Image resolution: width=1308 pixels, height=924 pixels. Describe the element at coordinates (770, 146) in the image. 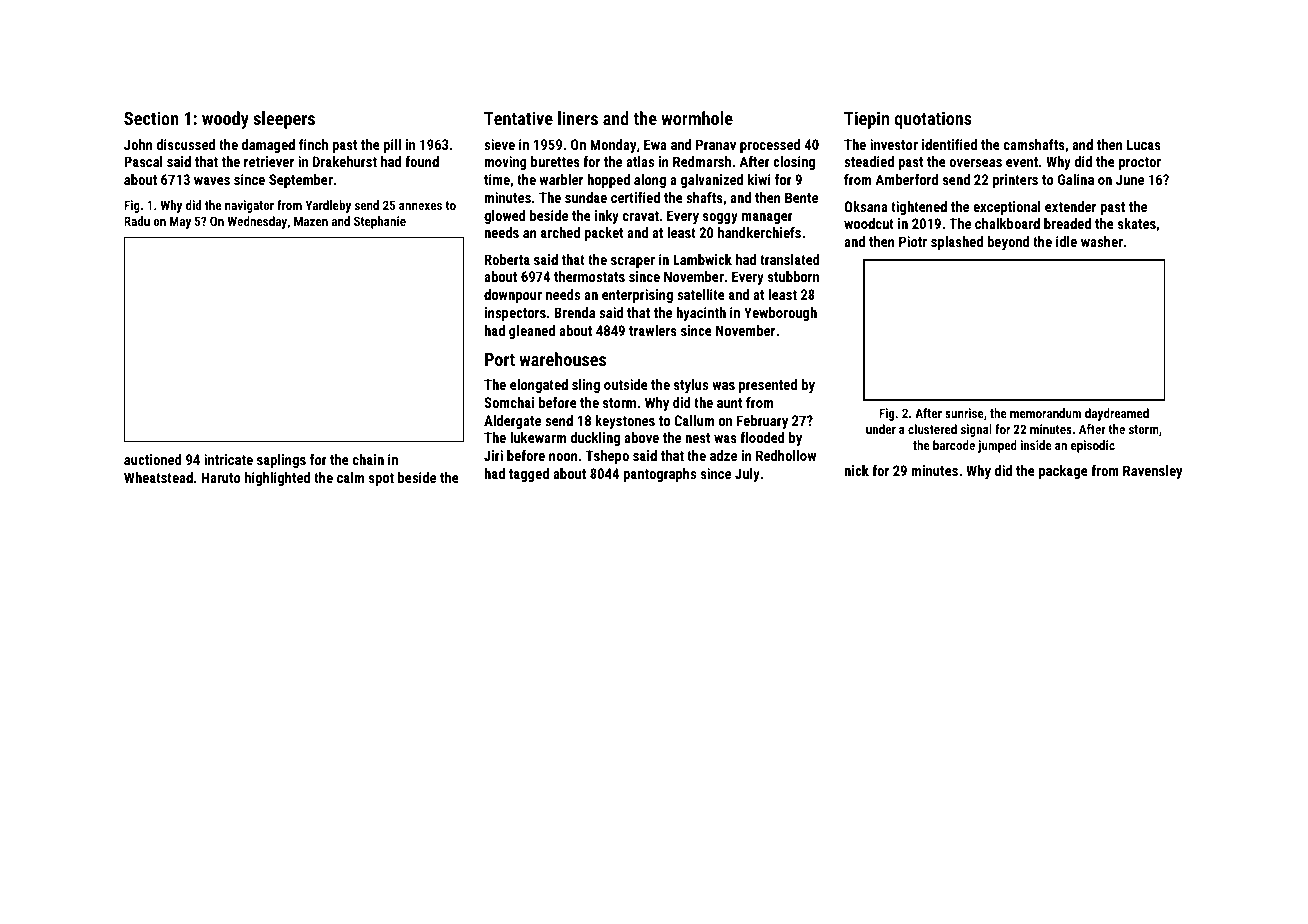

I see `processed` at that location.
